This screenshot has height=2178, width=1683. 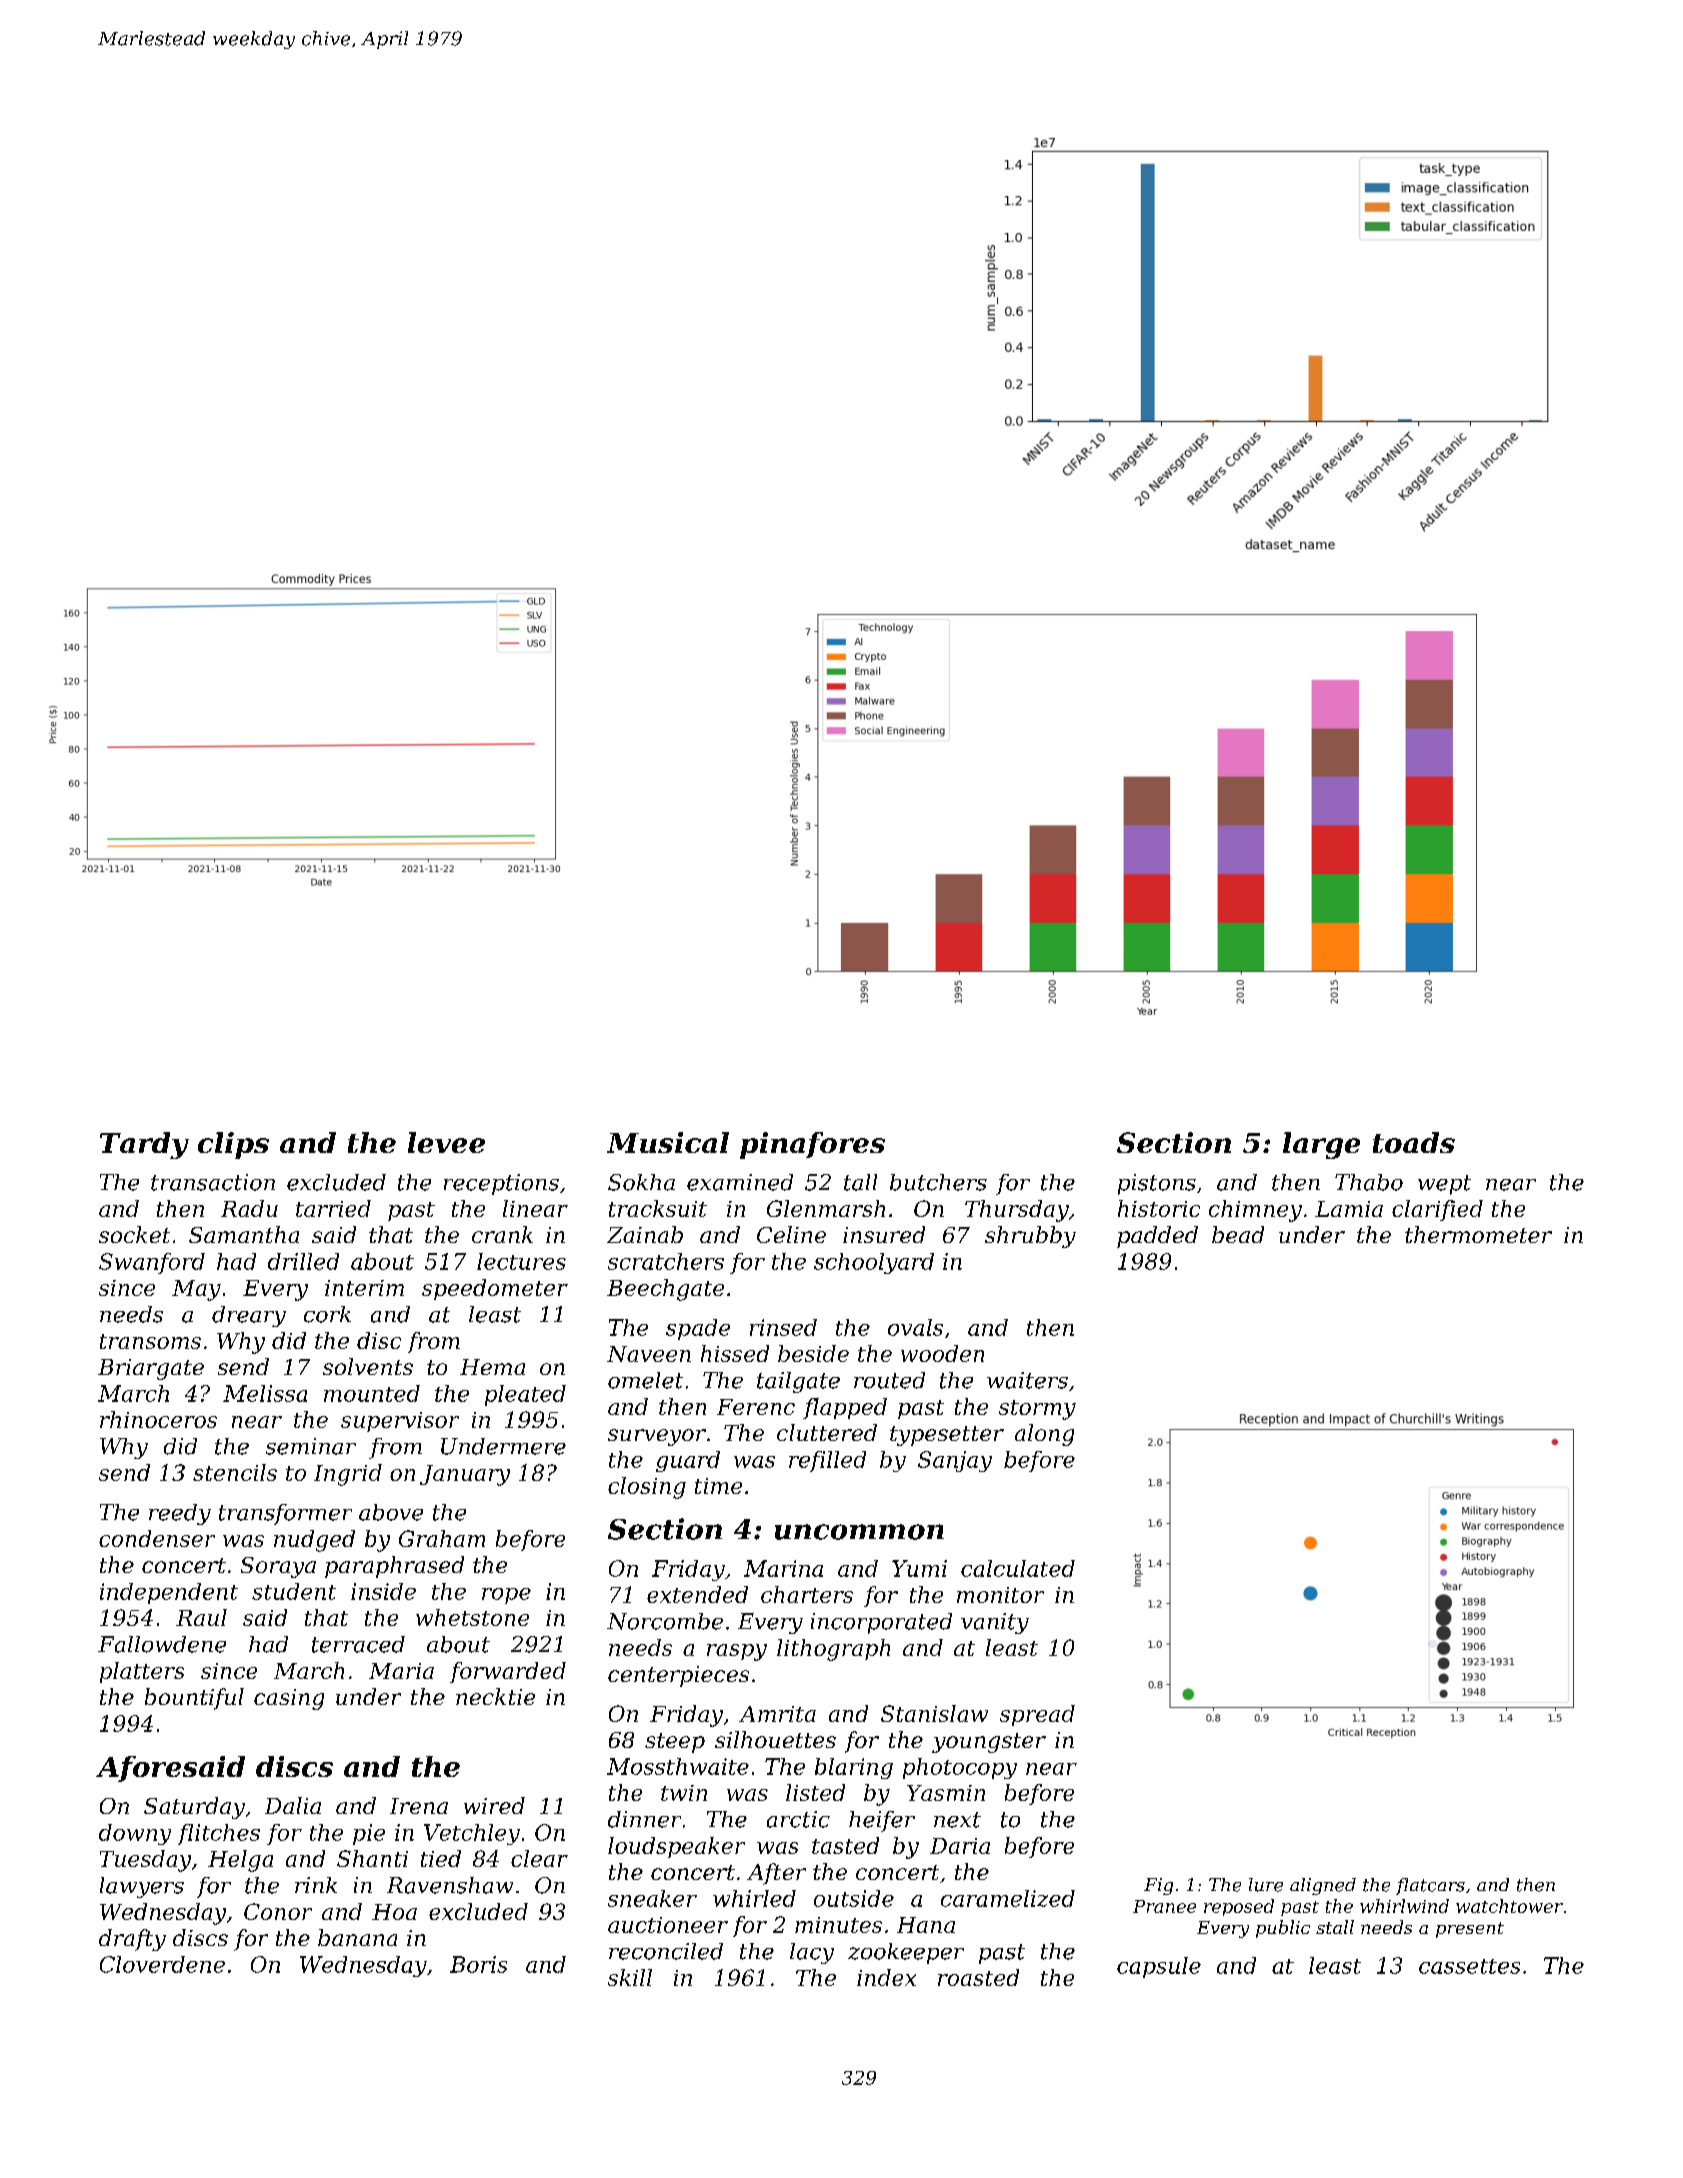 I want to click on thermometer, so click(x=1478, y=1234).
